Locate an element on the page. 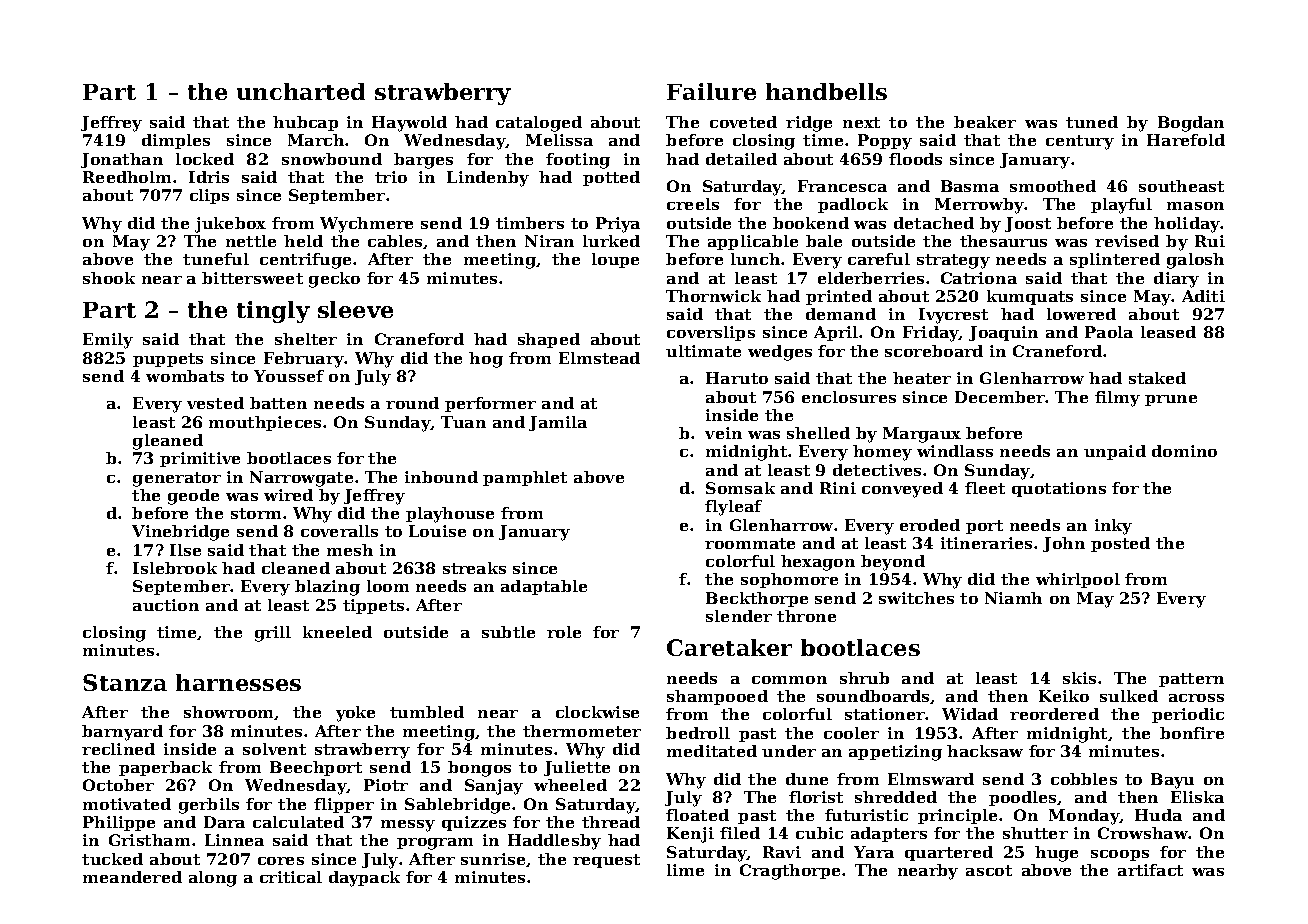 This page has width=1308, height=924. Elmsward is located at coordinates (931, 779).
